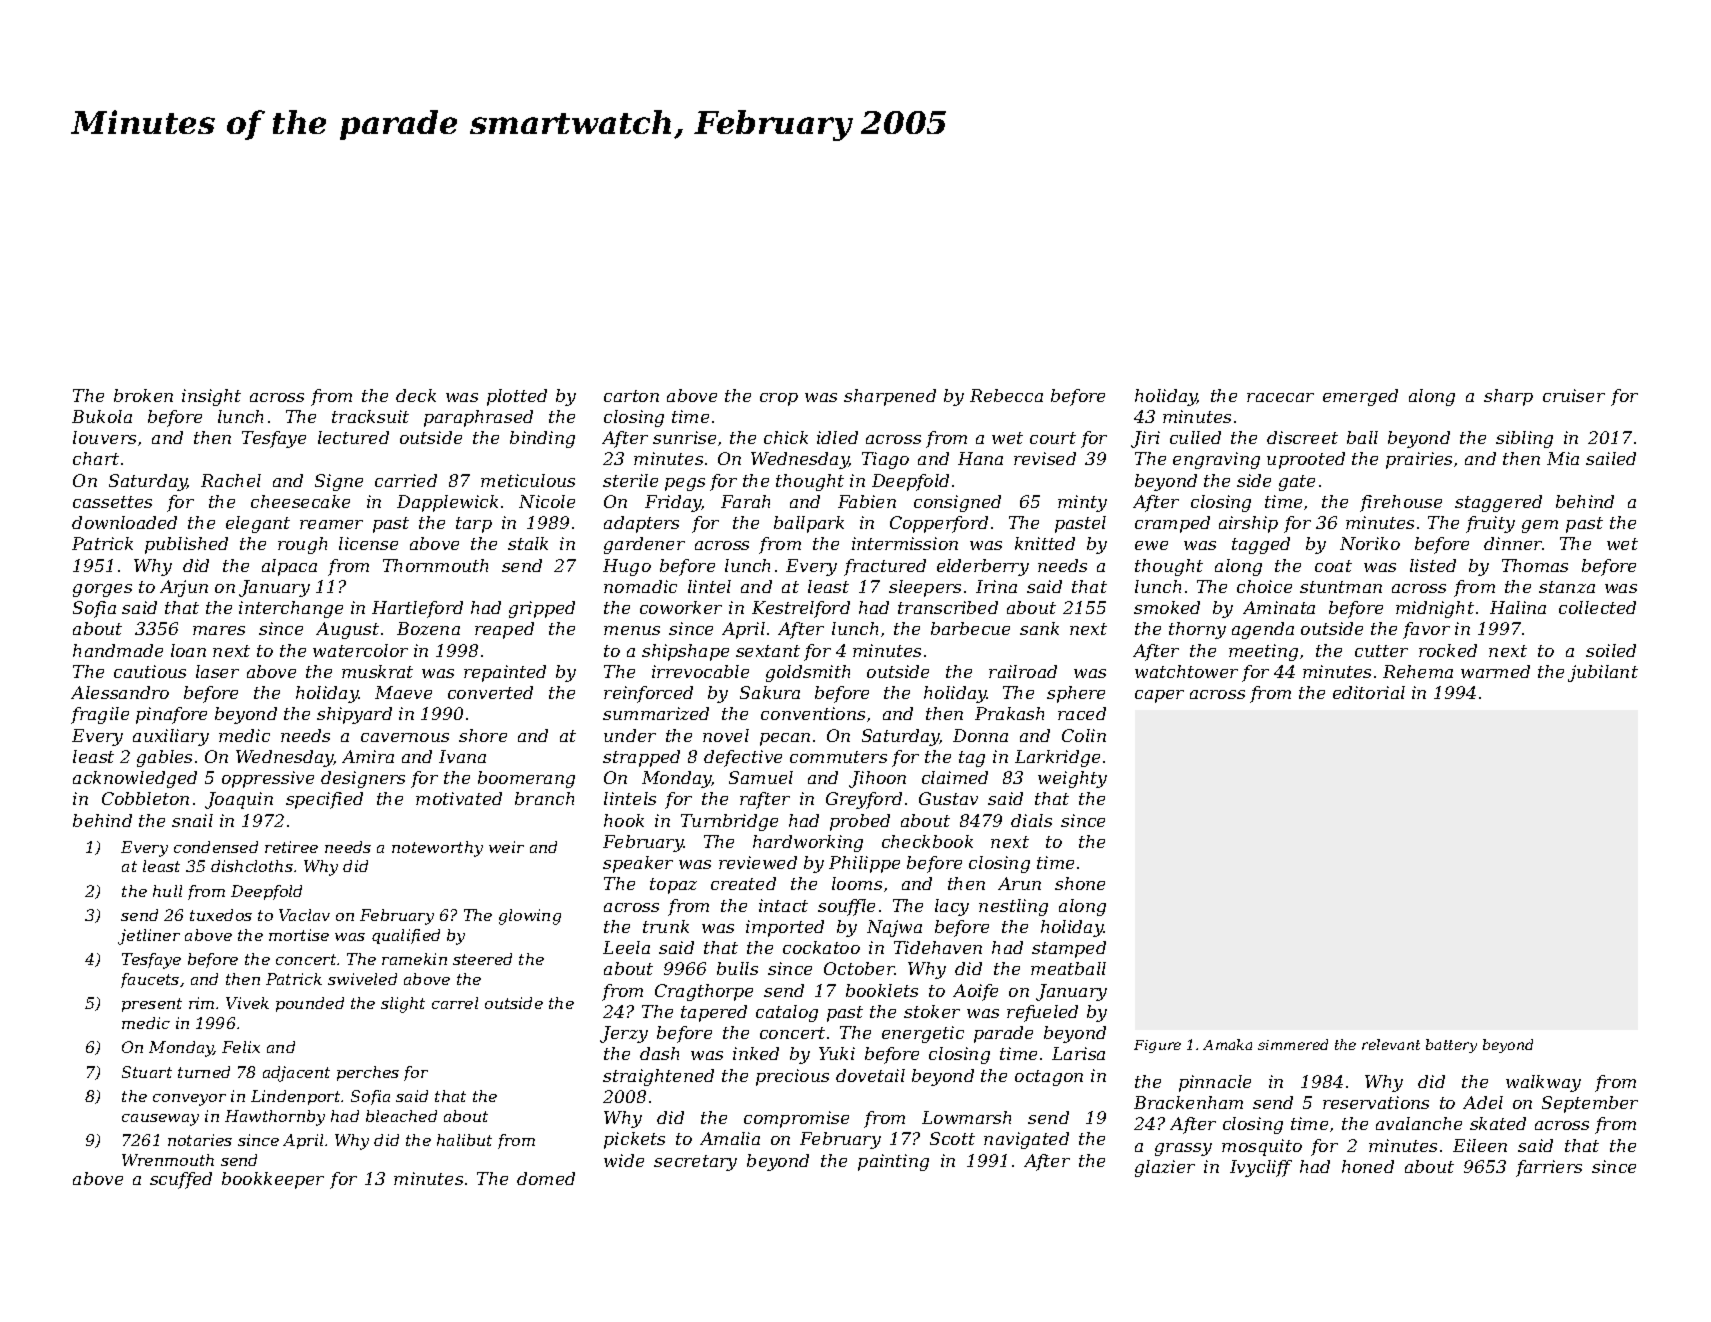 This image has height=1322, width=1711. Describe the element at coordinates (970, 628) in the image. I see `barbecue` at that location.
